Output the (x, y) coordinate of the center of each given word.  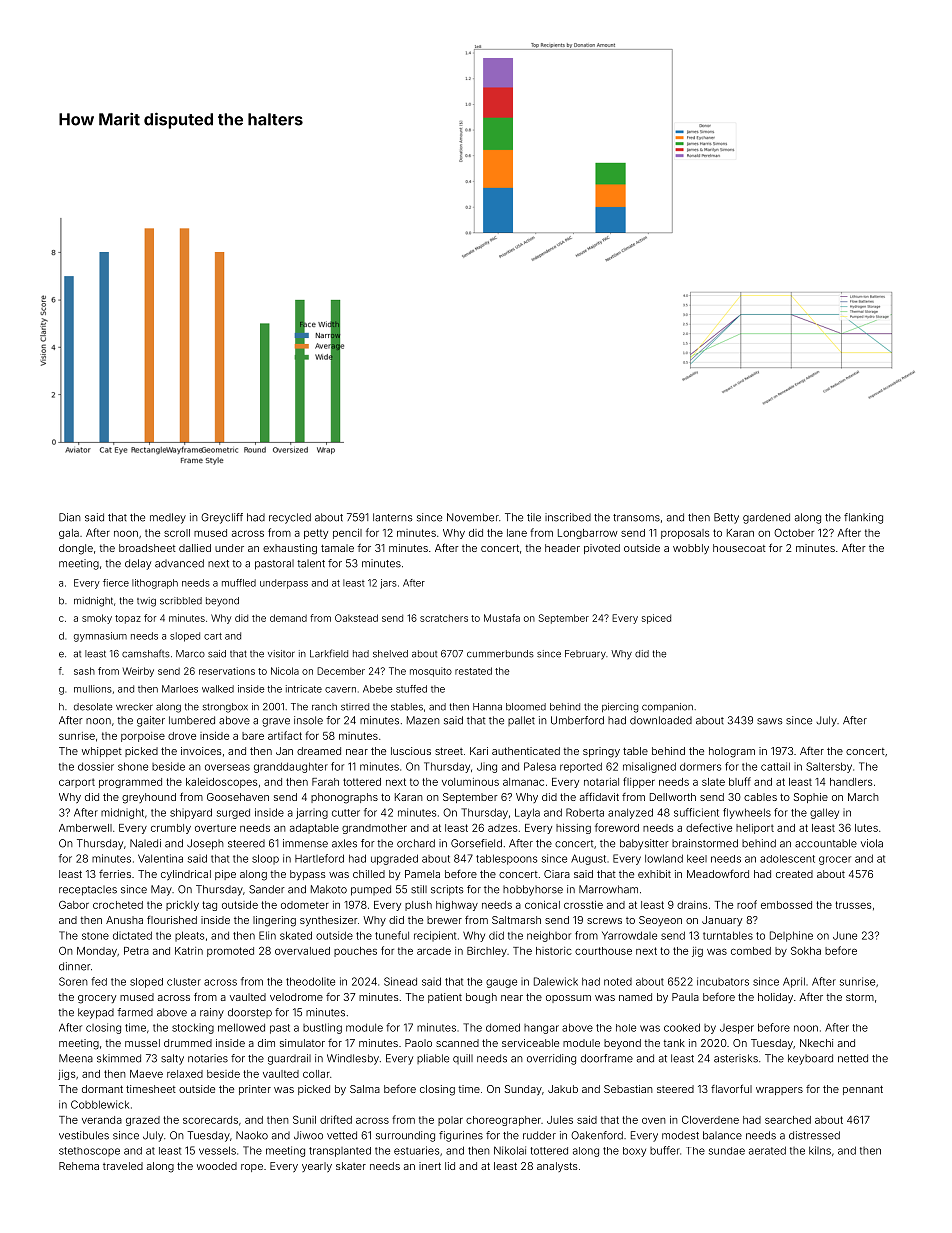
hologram (732, 752)
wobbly (691, 549)
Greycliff (222, 518)
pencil (347, 534)
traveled (123, 1166)
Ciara (557, 874)
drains (692, 905)
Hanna (487, 707)
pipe (225, 875)
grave (276, 722)
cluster (184, 982)
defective (709, 827)
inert (430, 1166)
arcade (434, 951)
